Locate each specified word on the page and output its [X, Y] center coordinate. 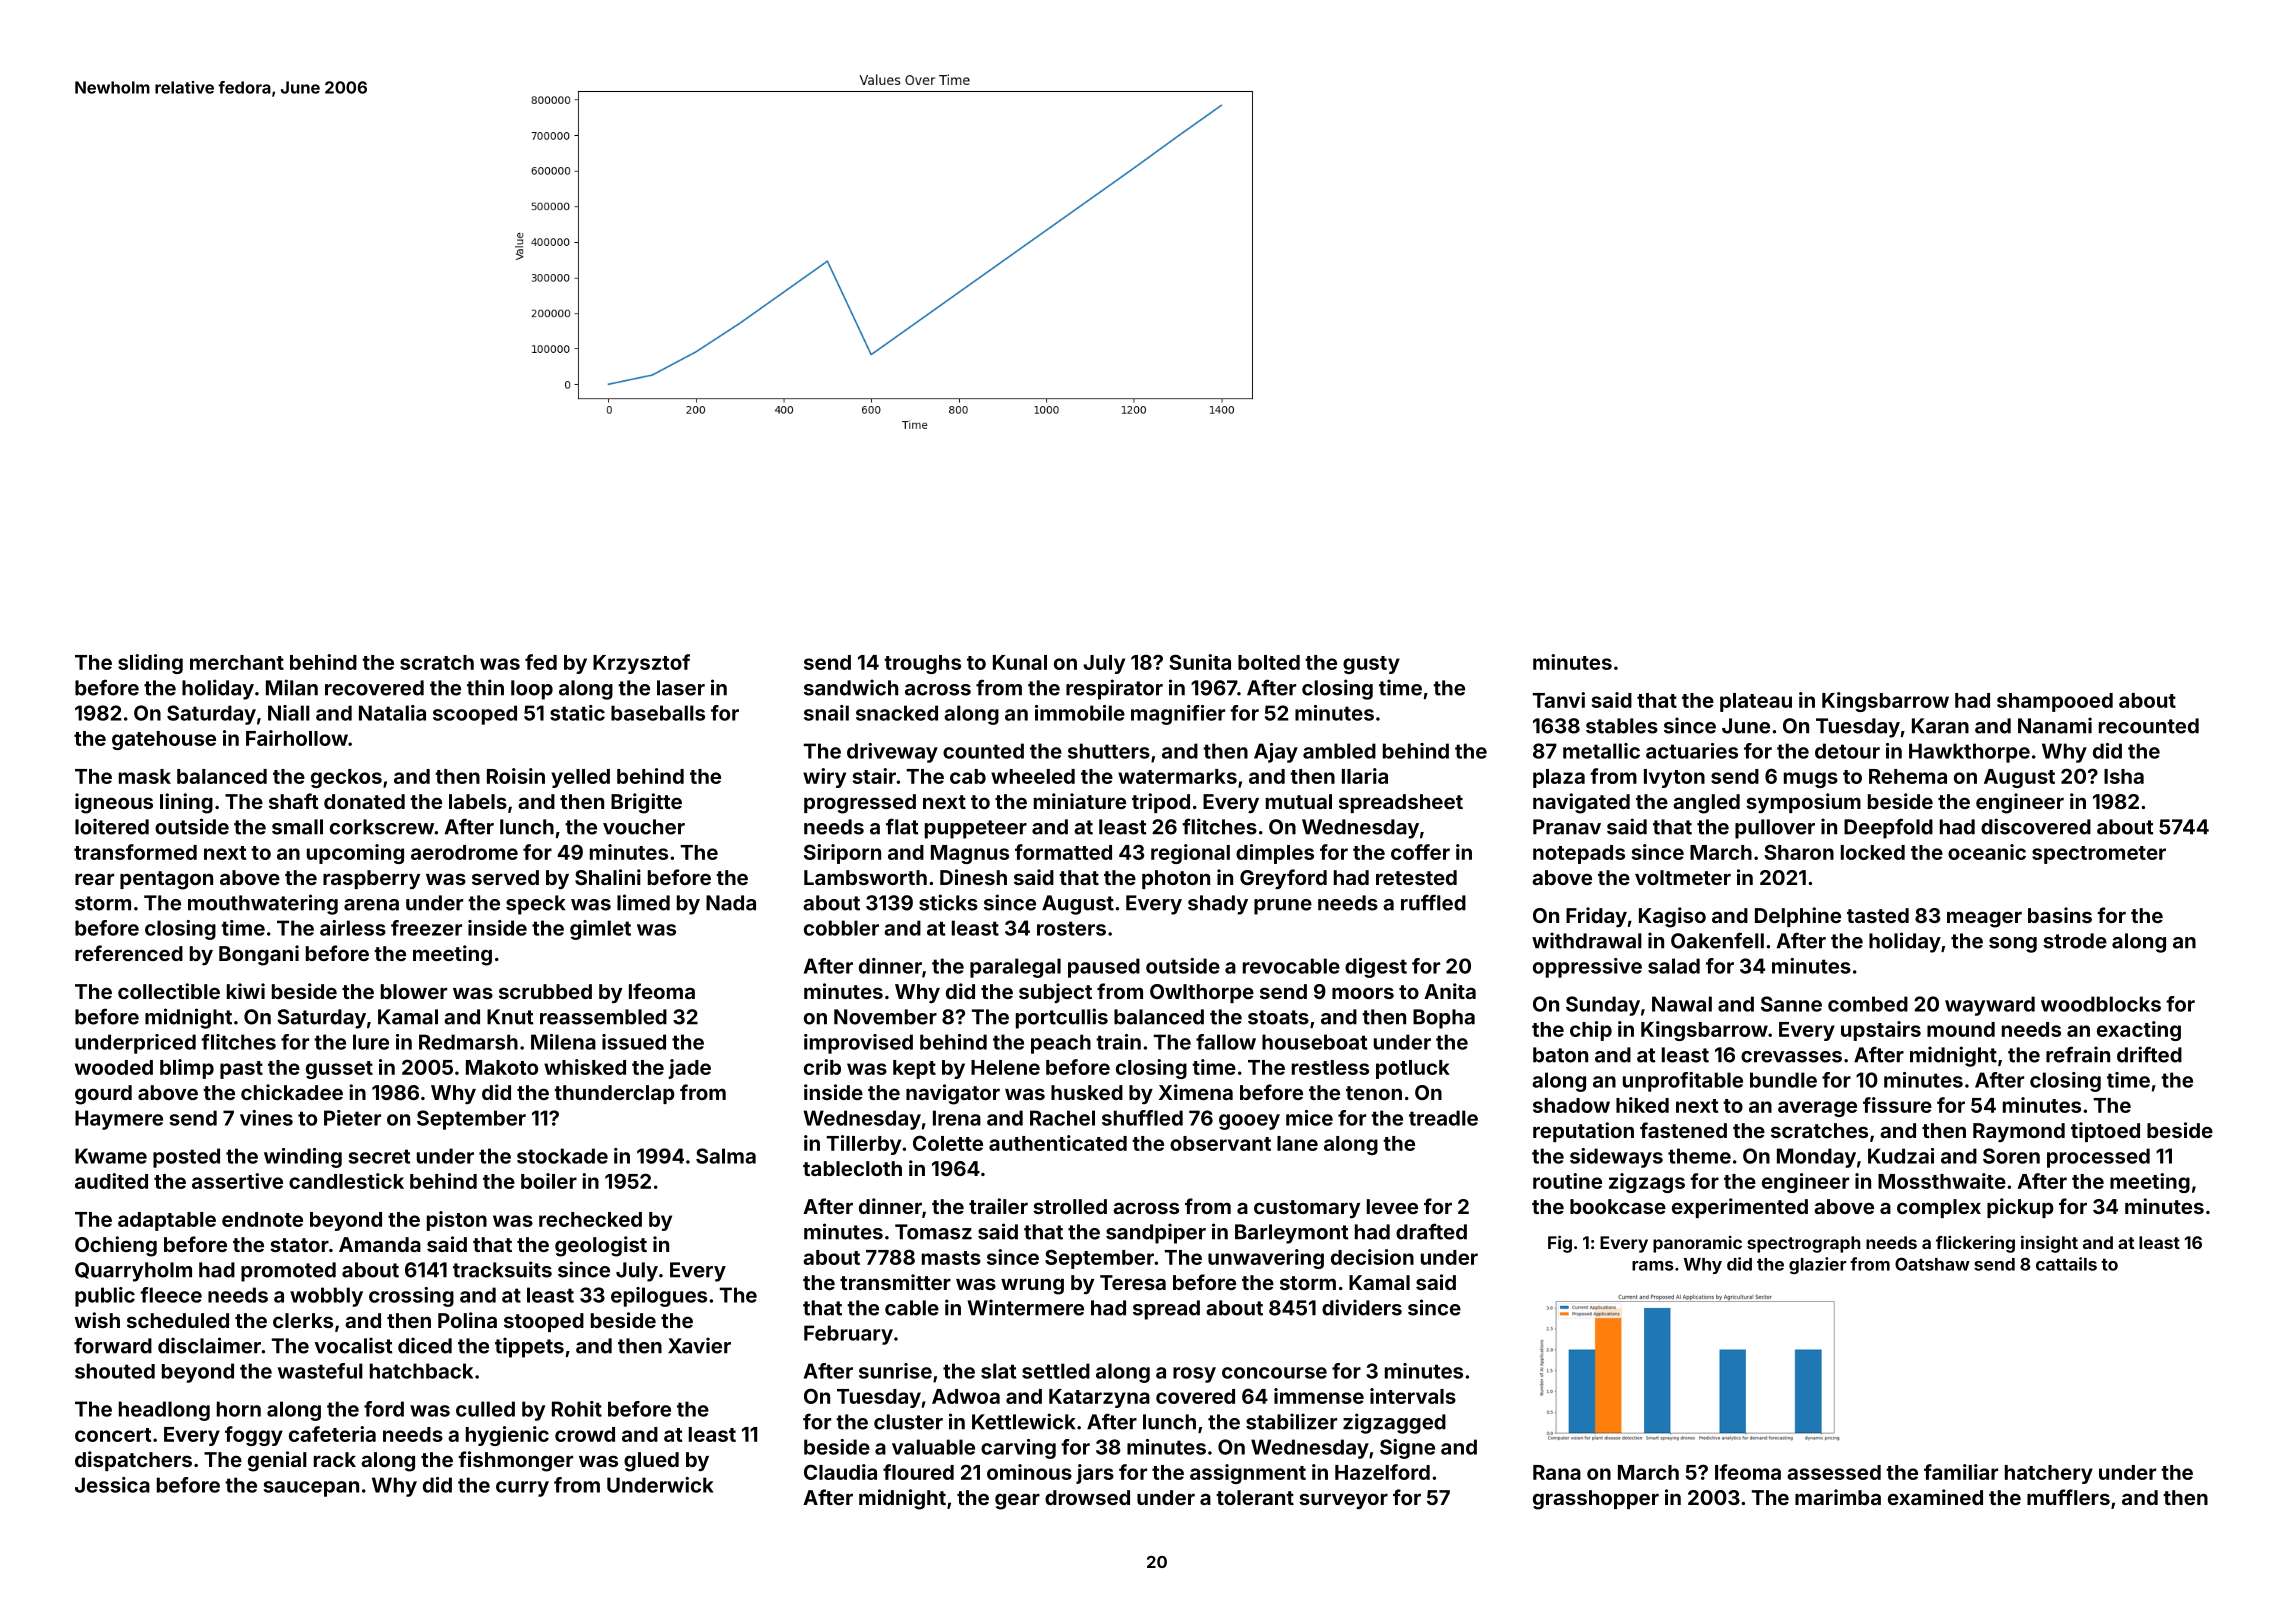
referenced [129, 953]
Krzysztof [641, 664]
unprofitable [1683, 1082]
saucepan [311, 1489]
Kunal [1020, 662]
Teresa [1133, 1282]
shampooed [2055, 702]
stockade [562, 1156]
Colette [948, 1143]
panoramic [1697, 1244]
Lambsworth [865, 877]
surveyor [1343, 1501]
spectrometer [2099, 855]
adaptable [167, 1221]
